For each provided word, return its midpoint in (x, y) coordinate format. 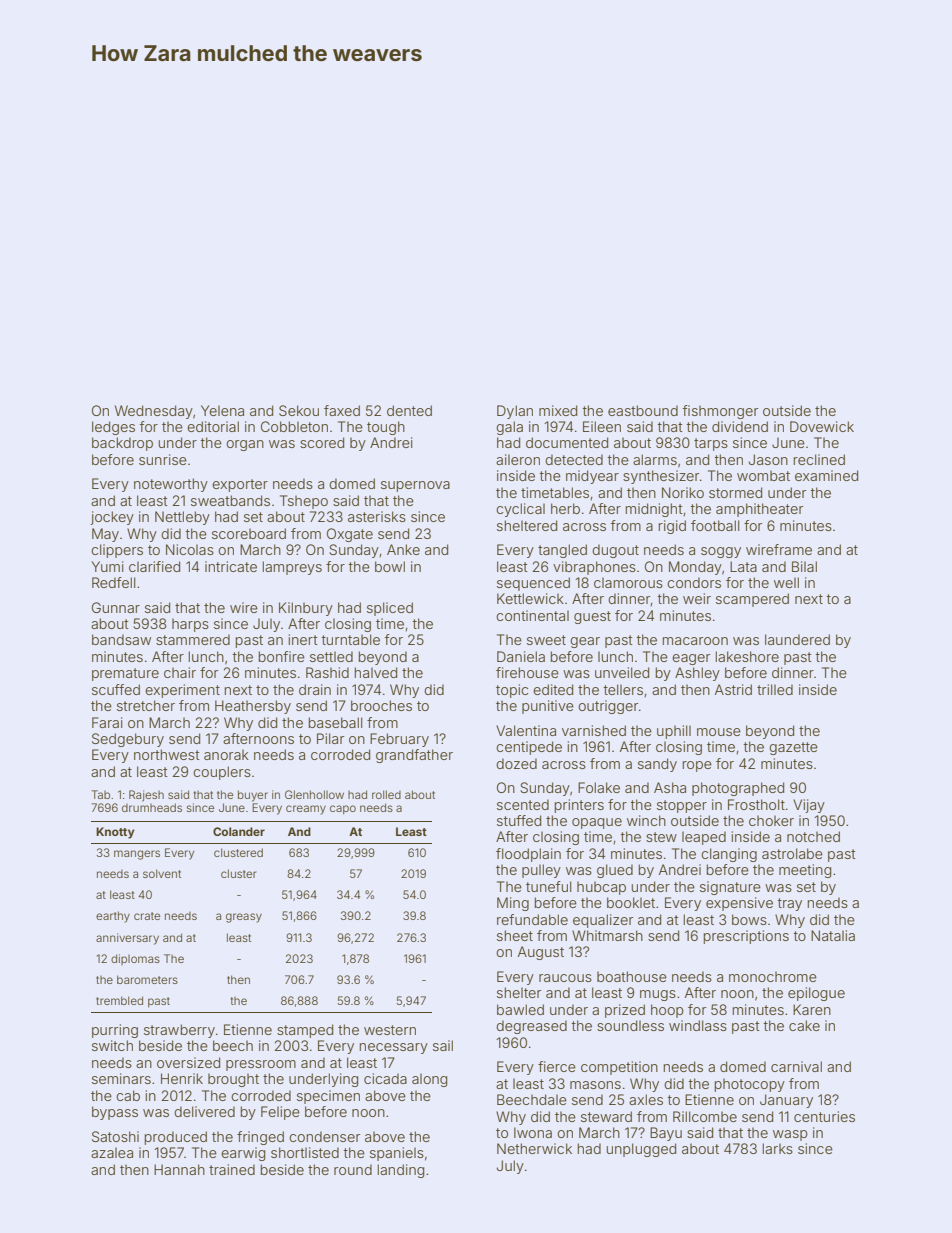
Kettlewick (530, 598)
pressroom (261, 1065)
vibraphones (594, 568)
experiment (182, 691)
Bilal (804, 566)
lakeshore (747, 656)
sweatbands (230, 500)
